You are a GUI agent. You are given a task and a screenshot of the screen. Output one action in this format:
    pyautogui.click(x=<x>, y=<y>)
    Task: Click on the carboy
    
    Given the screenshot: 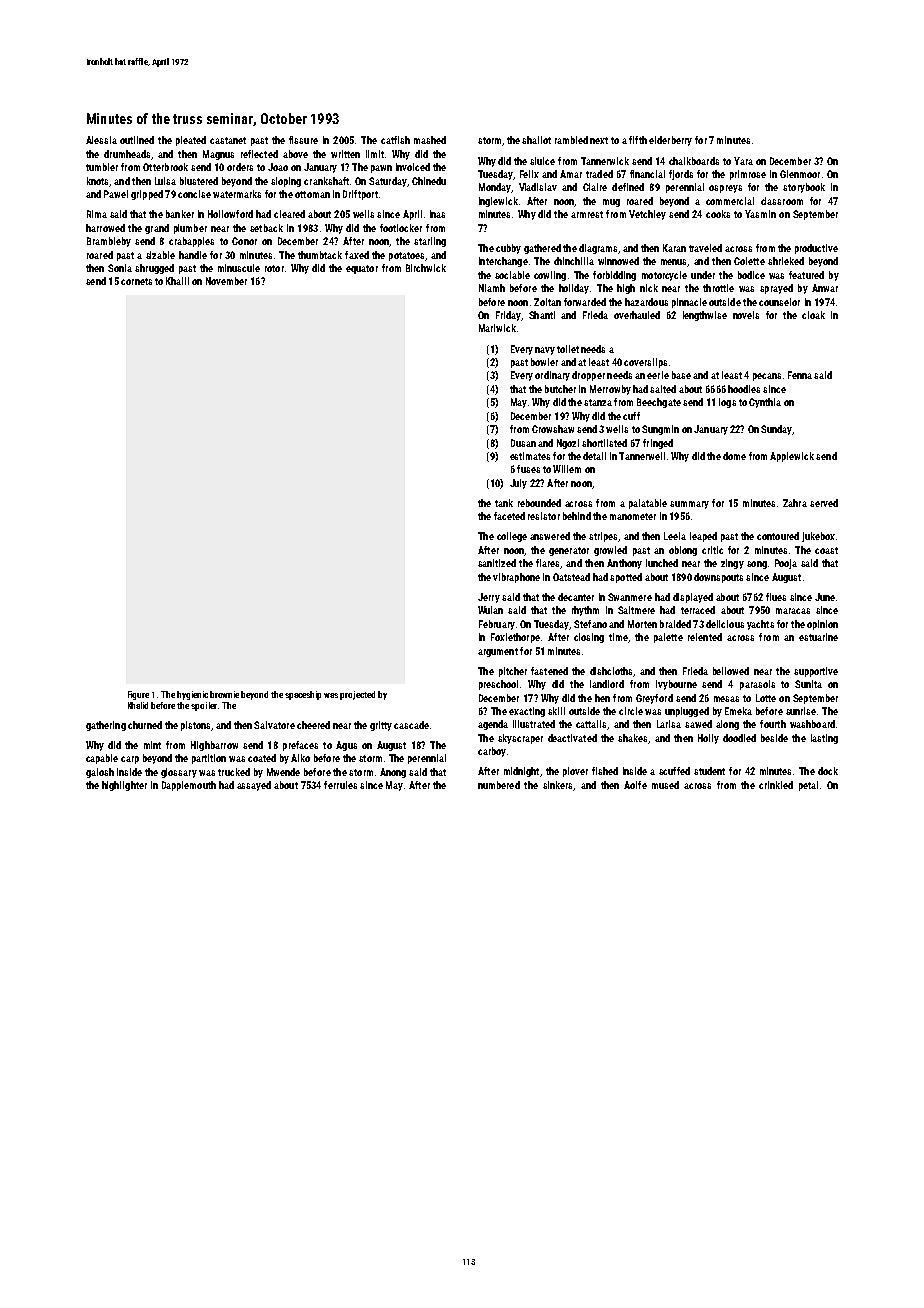 What is the action you would take?
    pyautogui.click(x=492, y=752)
